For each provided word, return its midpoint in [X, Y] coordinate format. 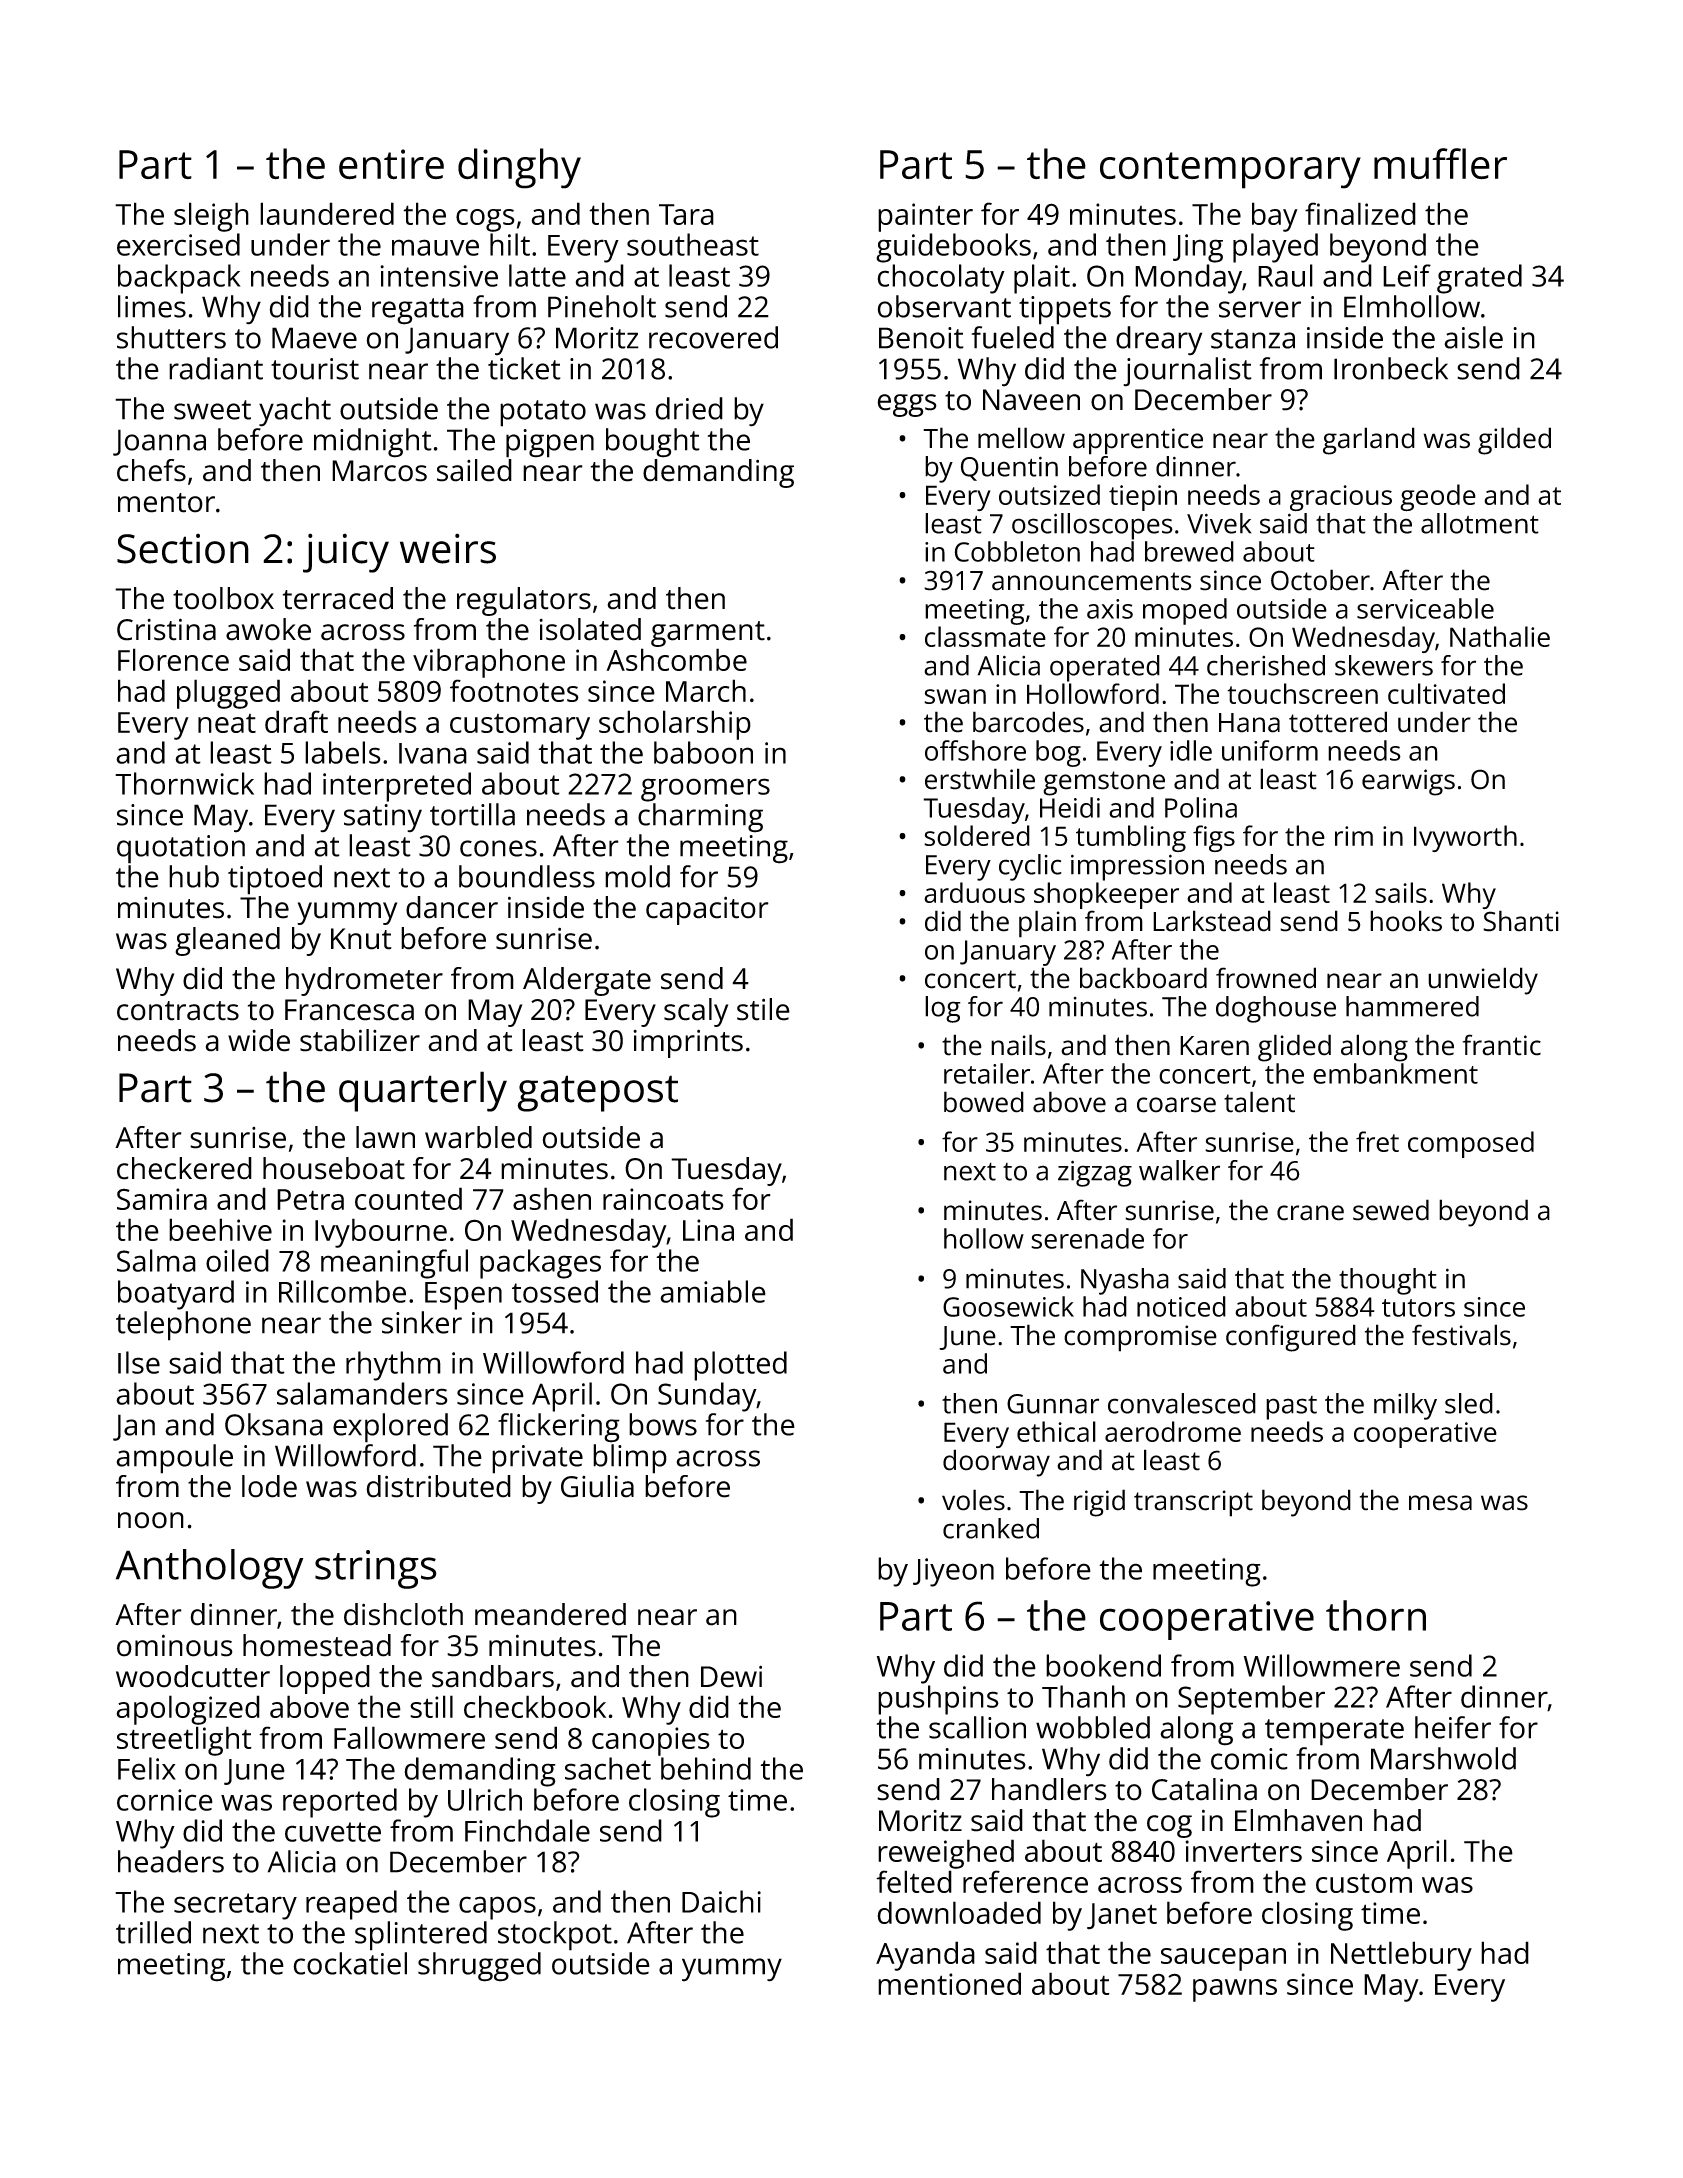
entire [391, 164]
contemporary [1230, 170]
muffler [1440, 164]
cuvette [333, 1832]
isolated [590, 629]
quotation [181, 849]
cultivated [1446, 693]
